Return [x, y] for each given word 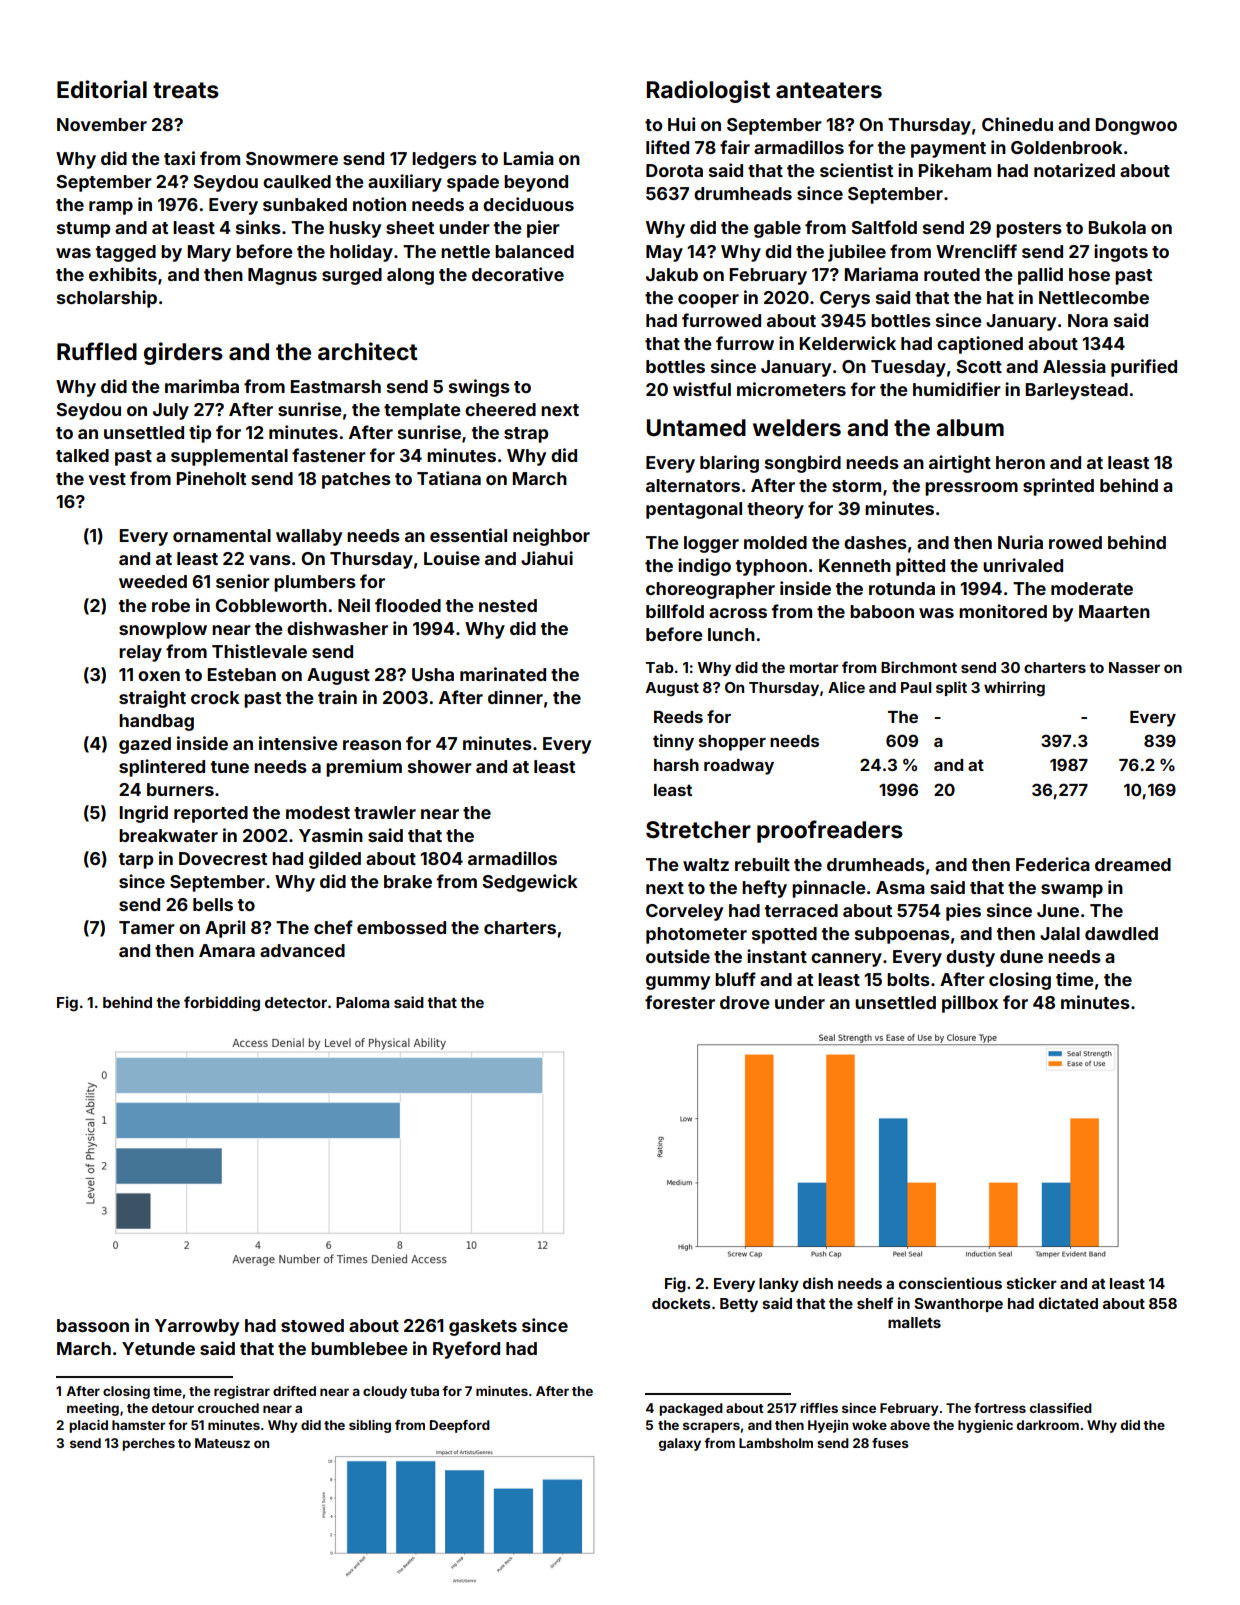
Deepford [460, 1426]
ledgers [444, 160]
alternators [693, 485]
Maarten [1114, 611]
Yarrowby [197, 1327]
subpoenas [902, 935]
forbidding [222, 1003]
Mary [209, 253]
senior [243, 581]
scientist [856, 170]
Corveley [684, 912]
